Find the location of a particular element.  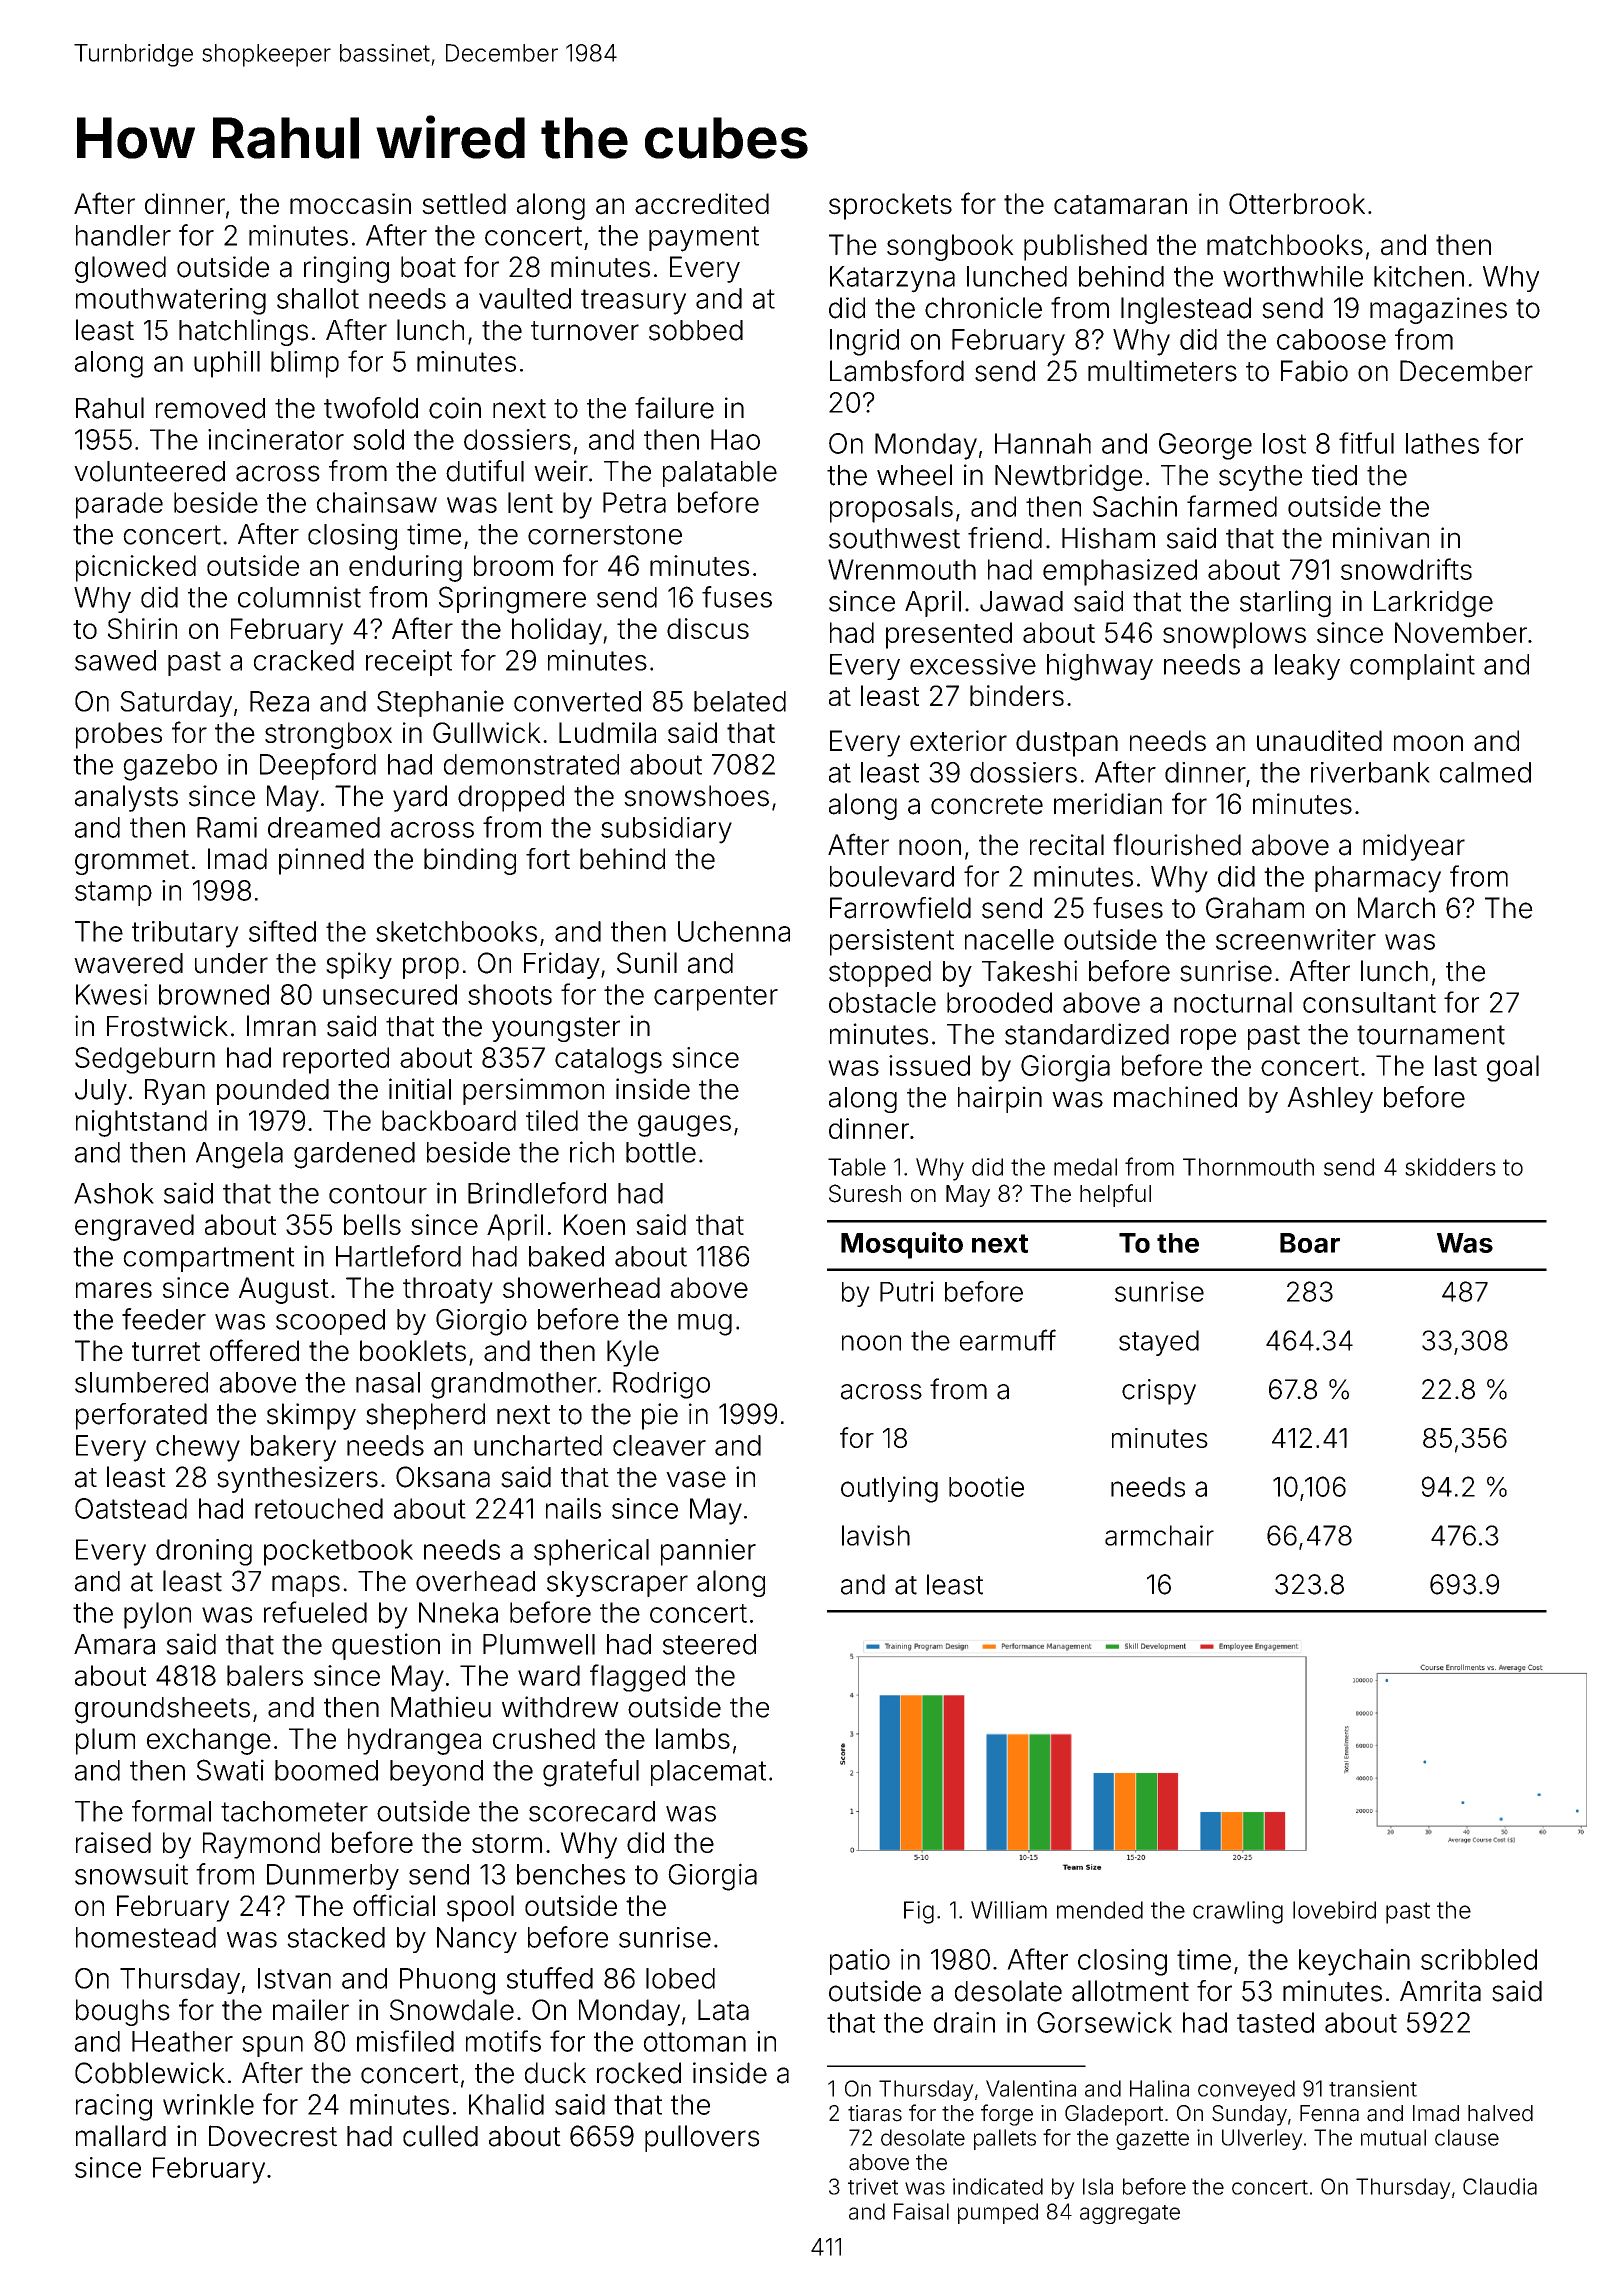

overhead is located at coordinates (475, 1581).
